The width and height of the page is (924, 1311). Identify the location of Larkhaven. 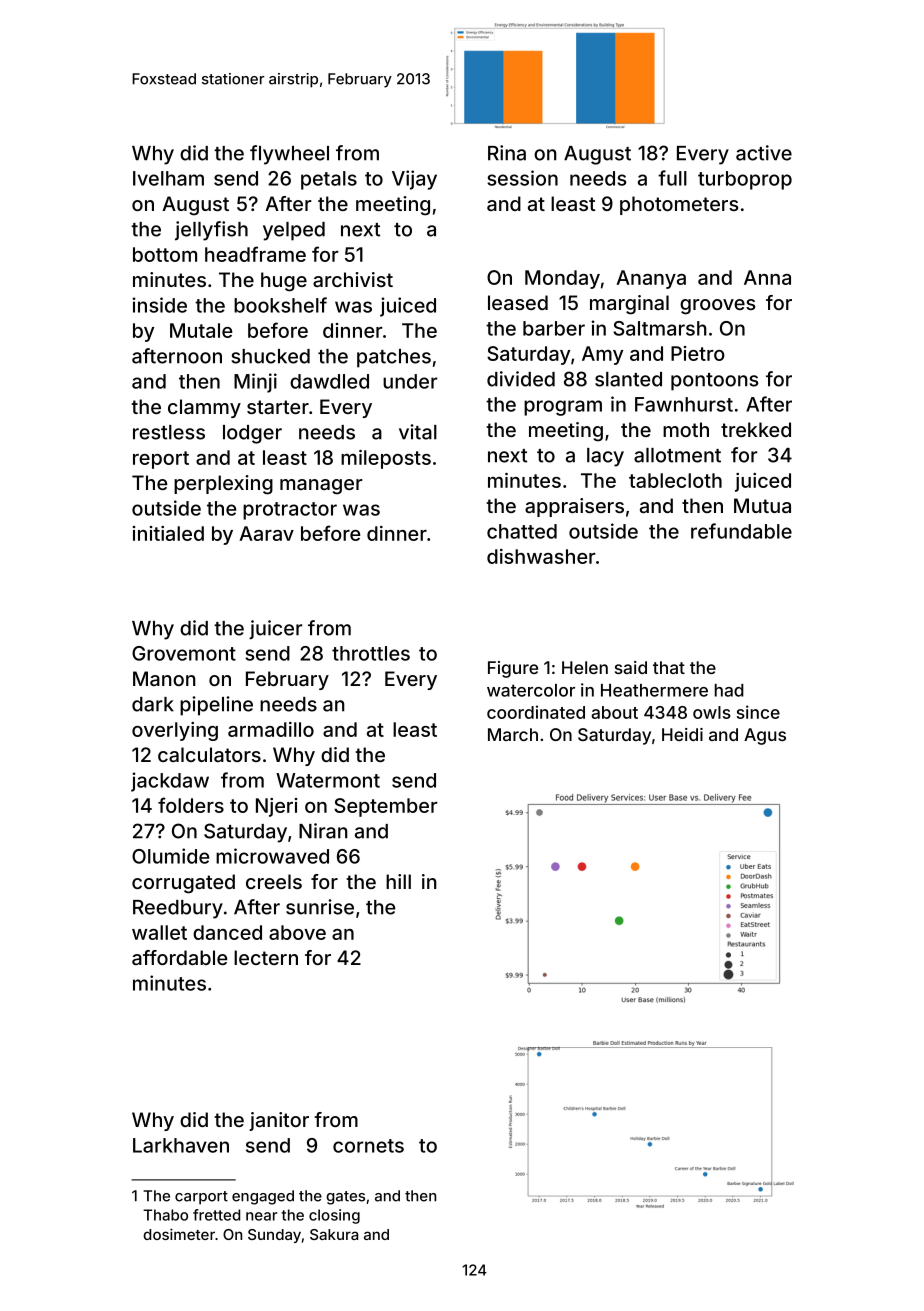
(181, 1145).
